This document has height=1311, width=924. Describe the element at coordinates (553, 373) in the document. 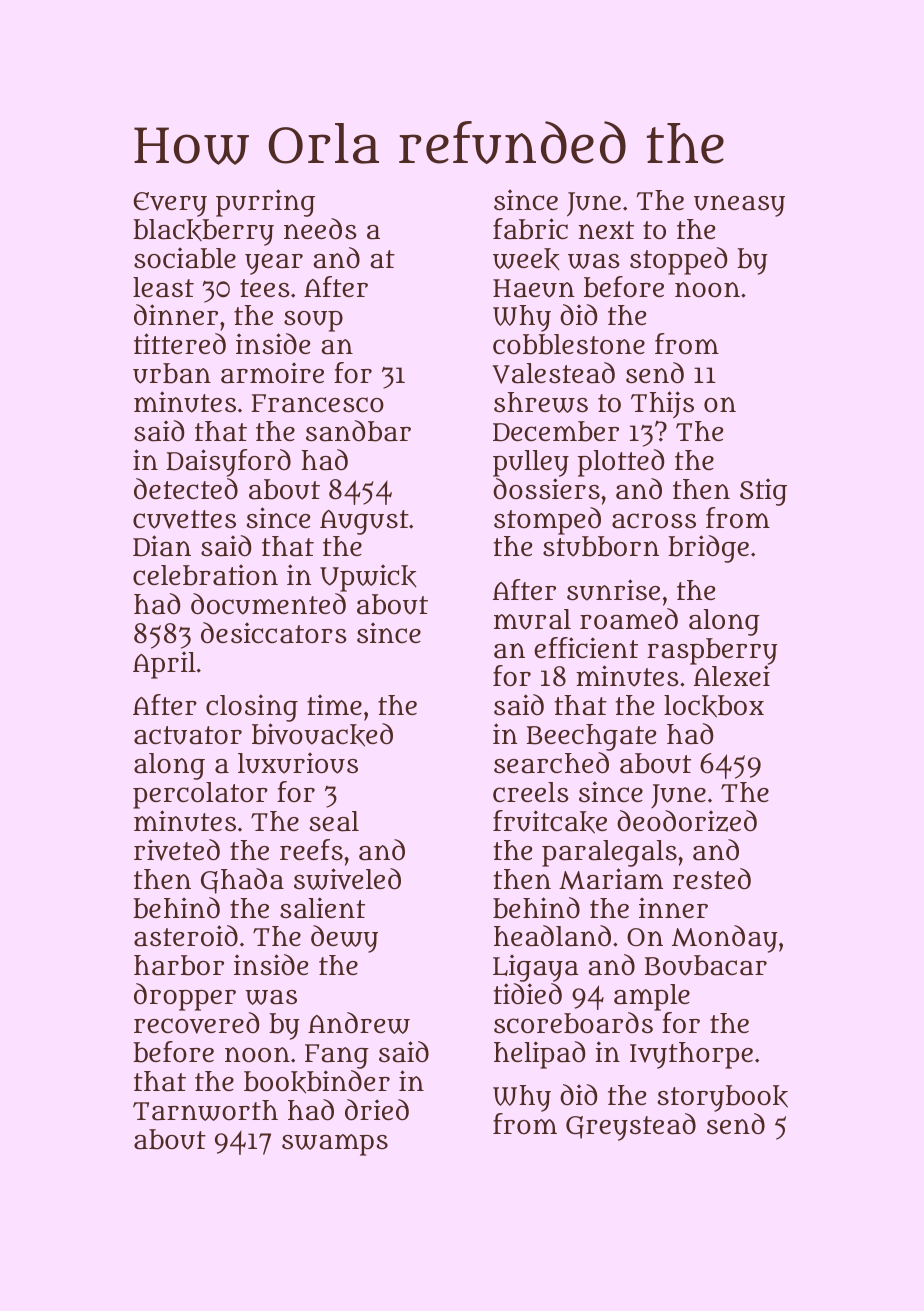

I see `Valestead` at that location.
